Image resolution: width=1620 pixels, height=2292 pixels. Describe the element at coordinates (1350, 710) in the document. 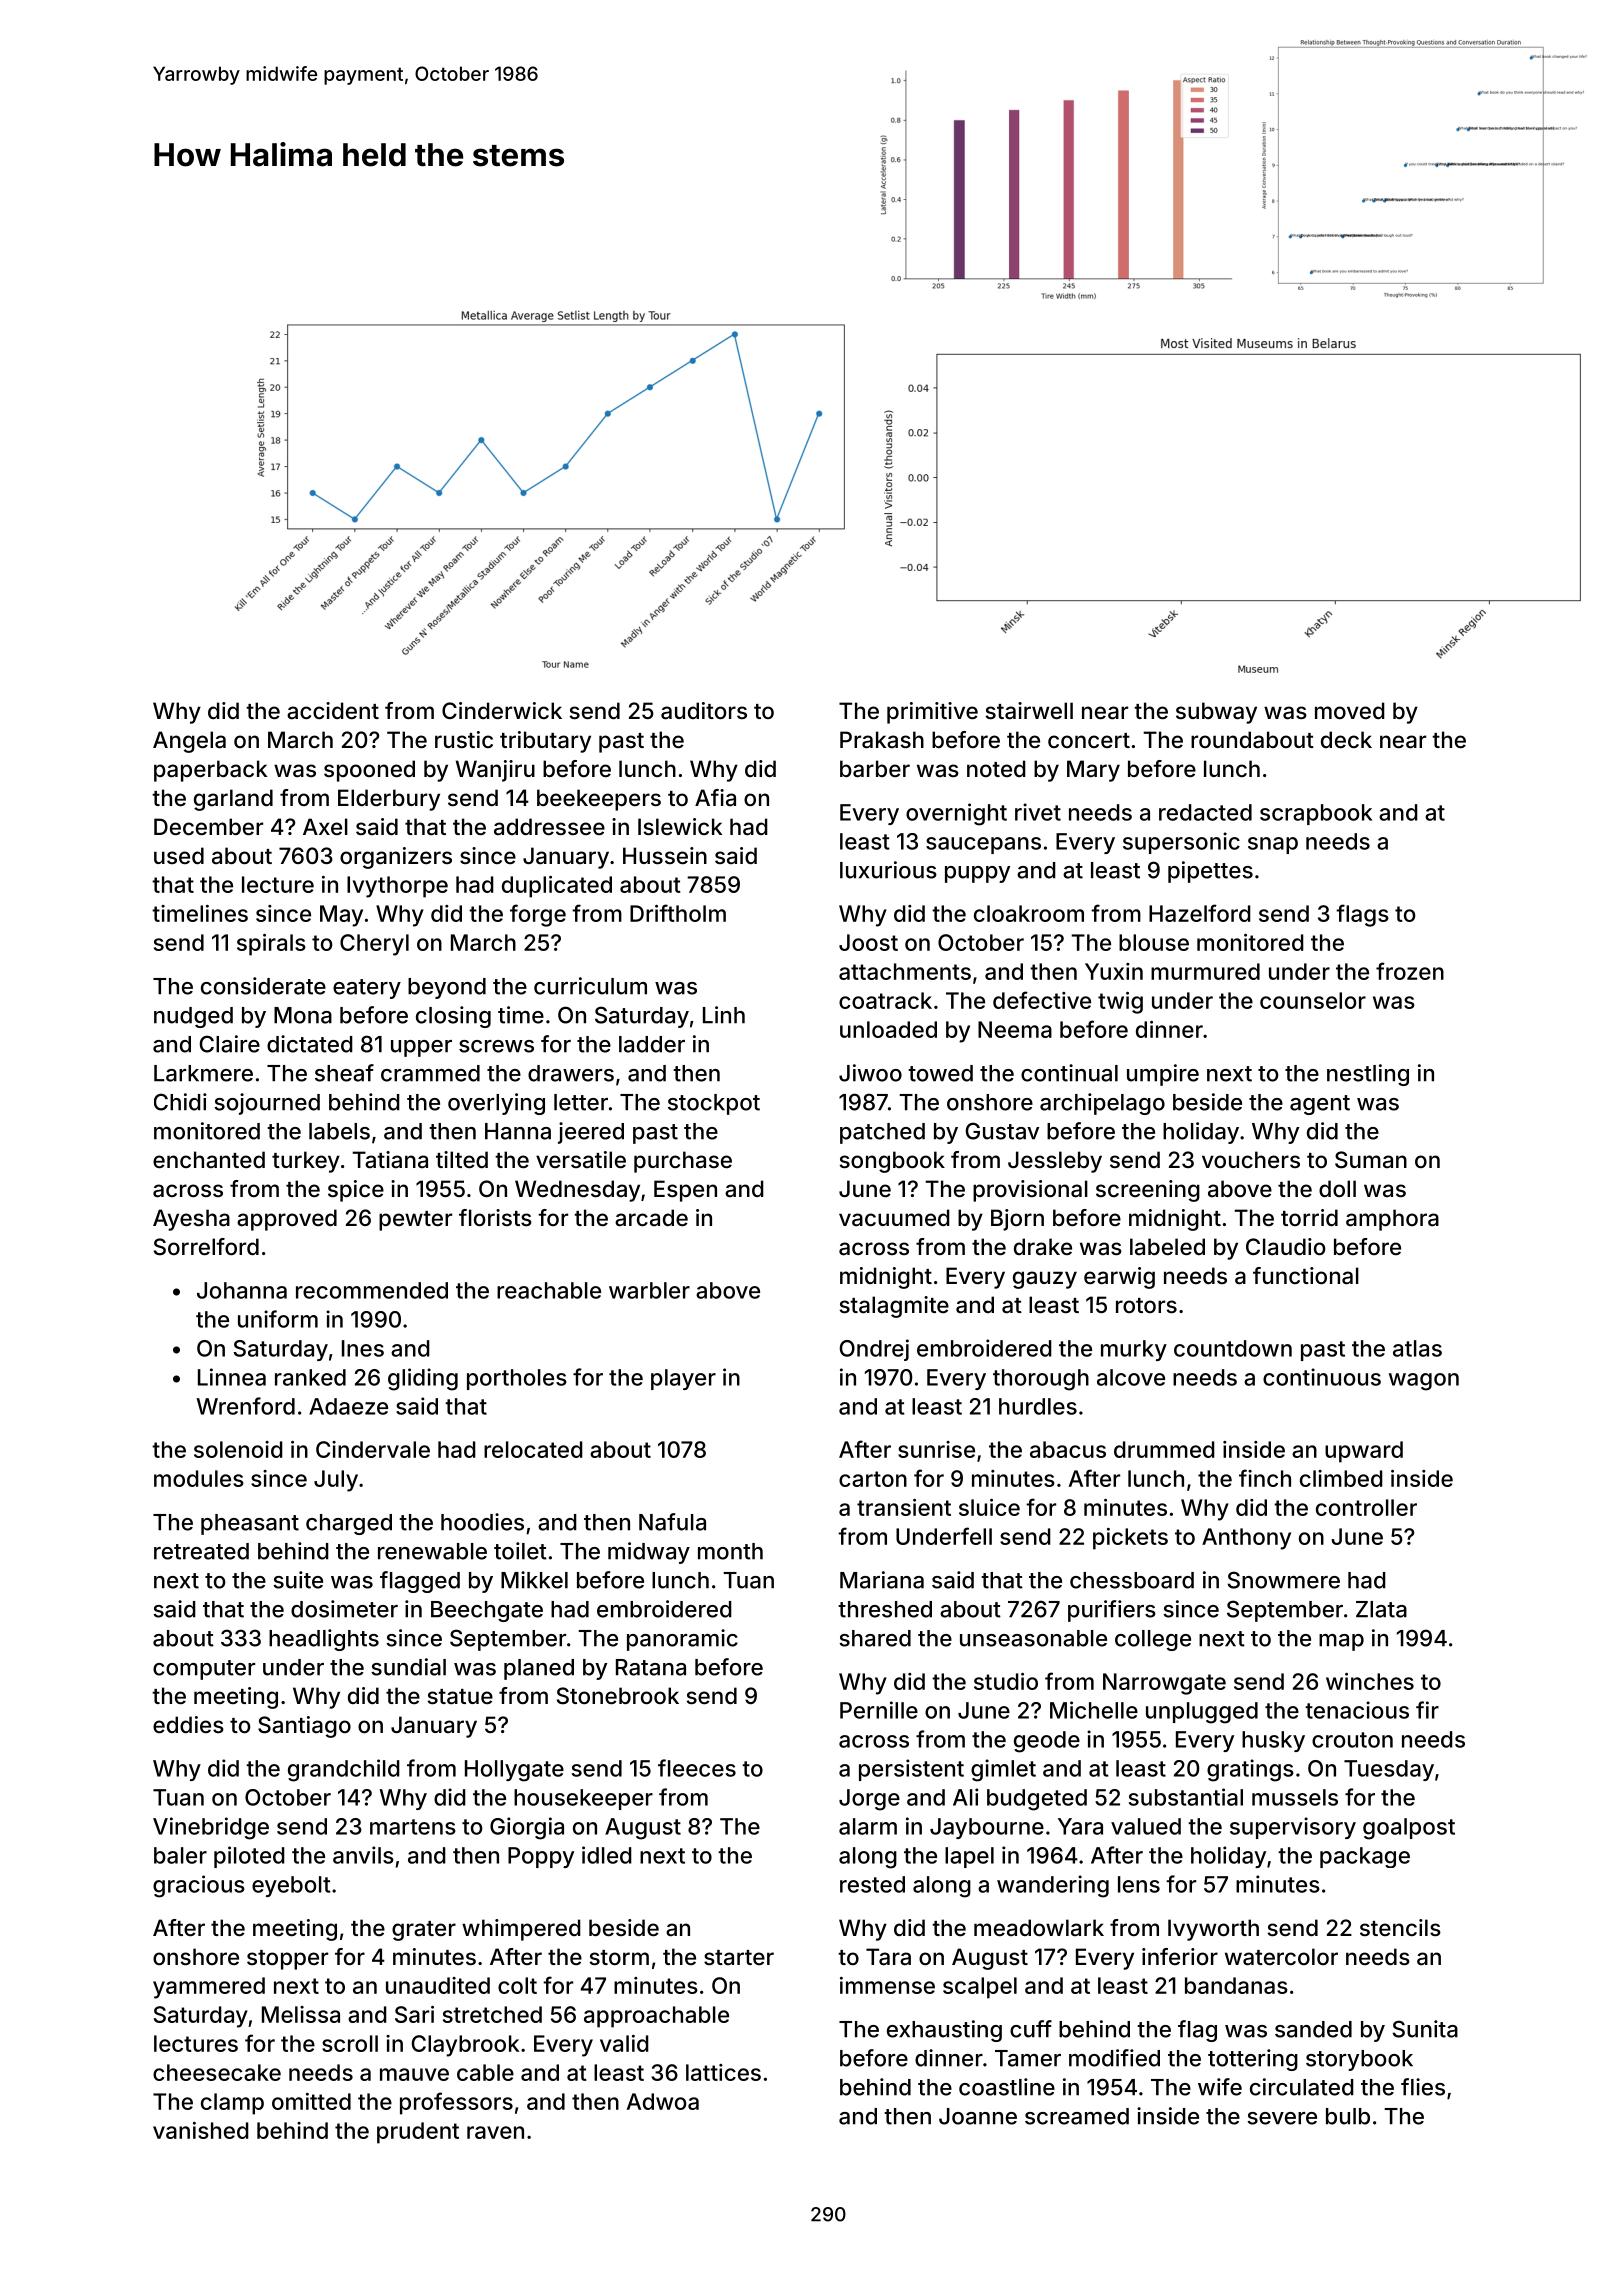

I see `moved` at that location.
